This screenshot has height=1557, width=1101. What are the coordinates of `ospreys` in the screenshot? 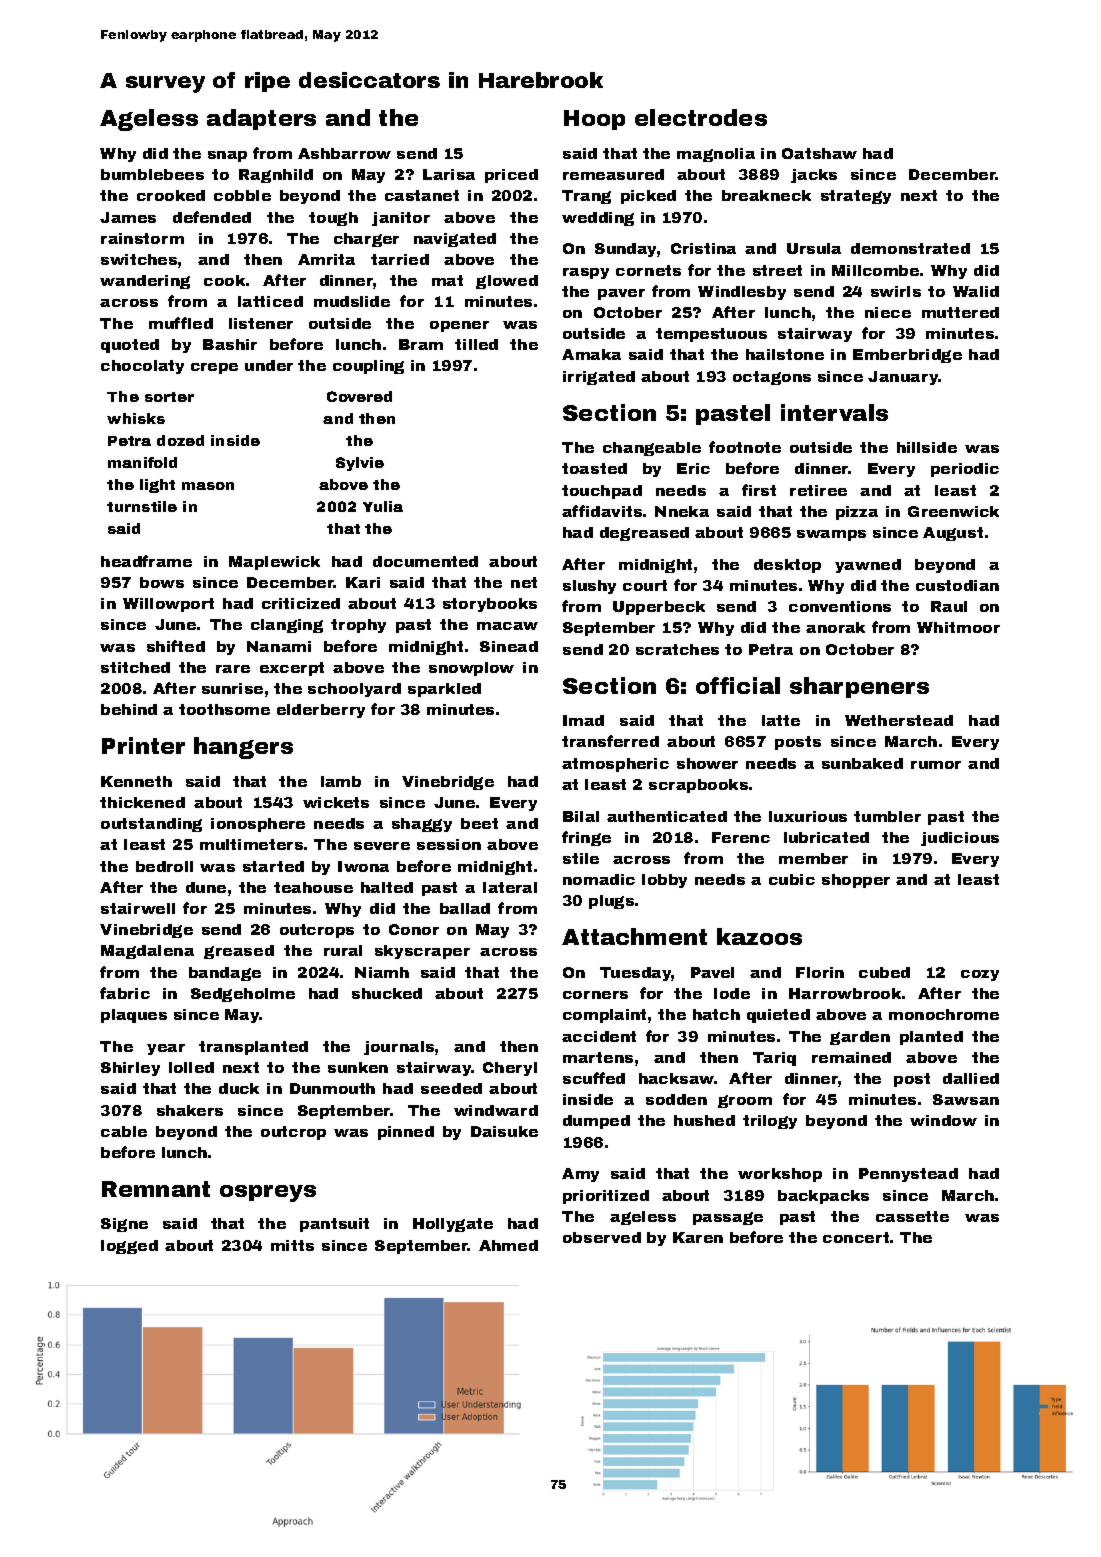 It's located at (268, 1193).
